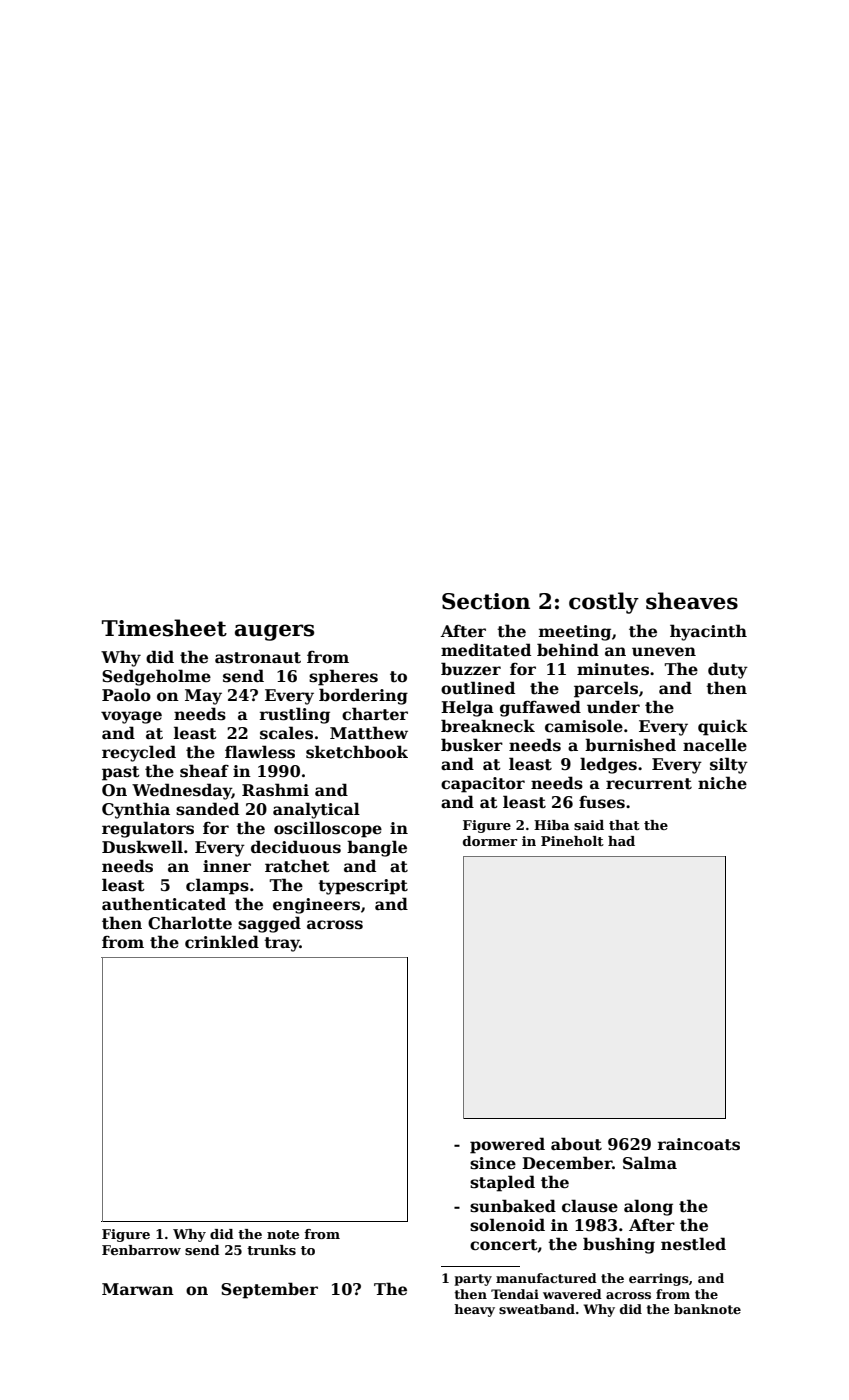 The width and height of the document is (849, 1400). Describe the element at coordinates (567, 1163) in the document. I see `December` at that location.
